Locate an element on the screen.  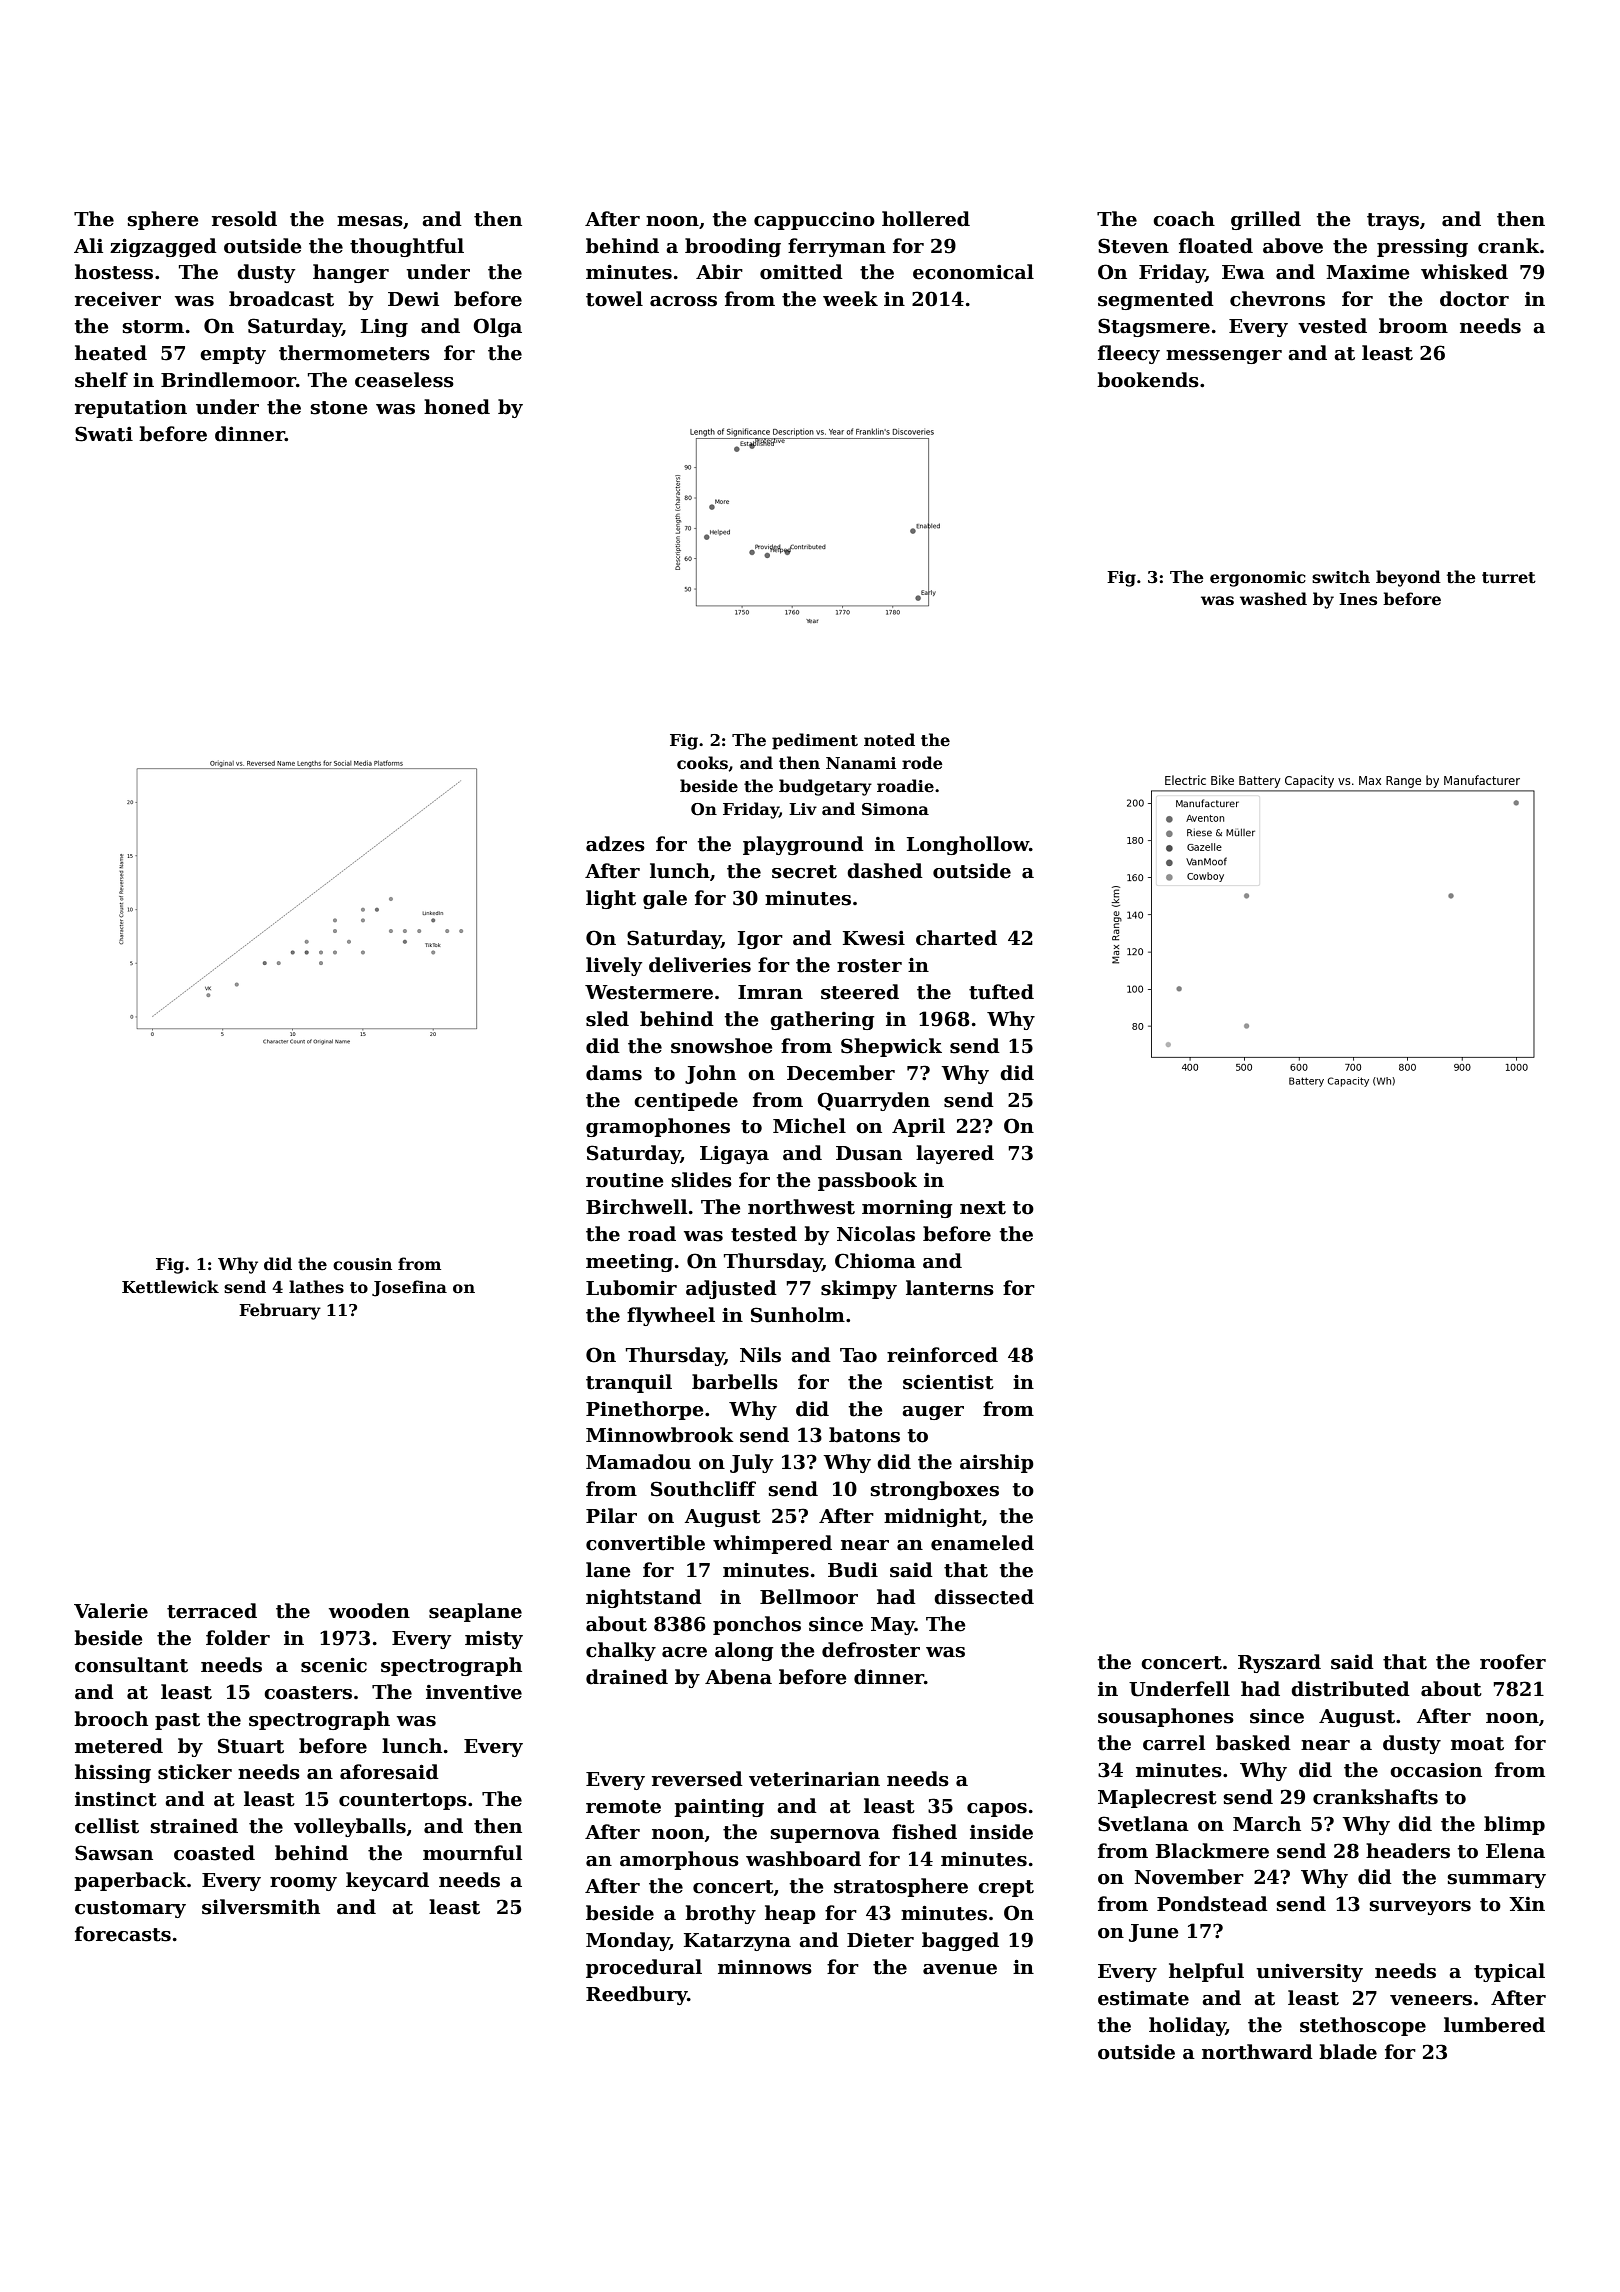
turret is located at coordinates (1509, 578).
